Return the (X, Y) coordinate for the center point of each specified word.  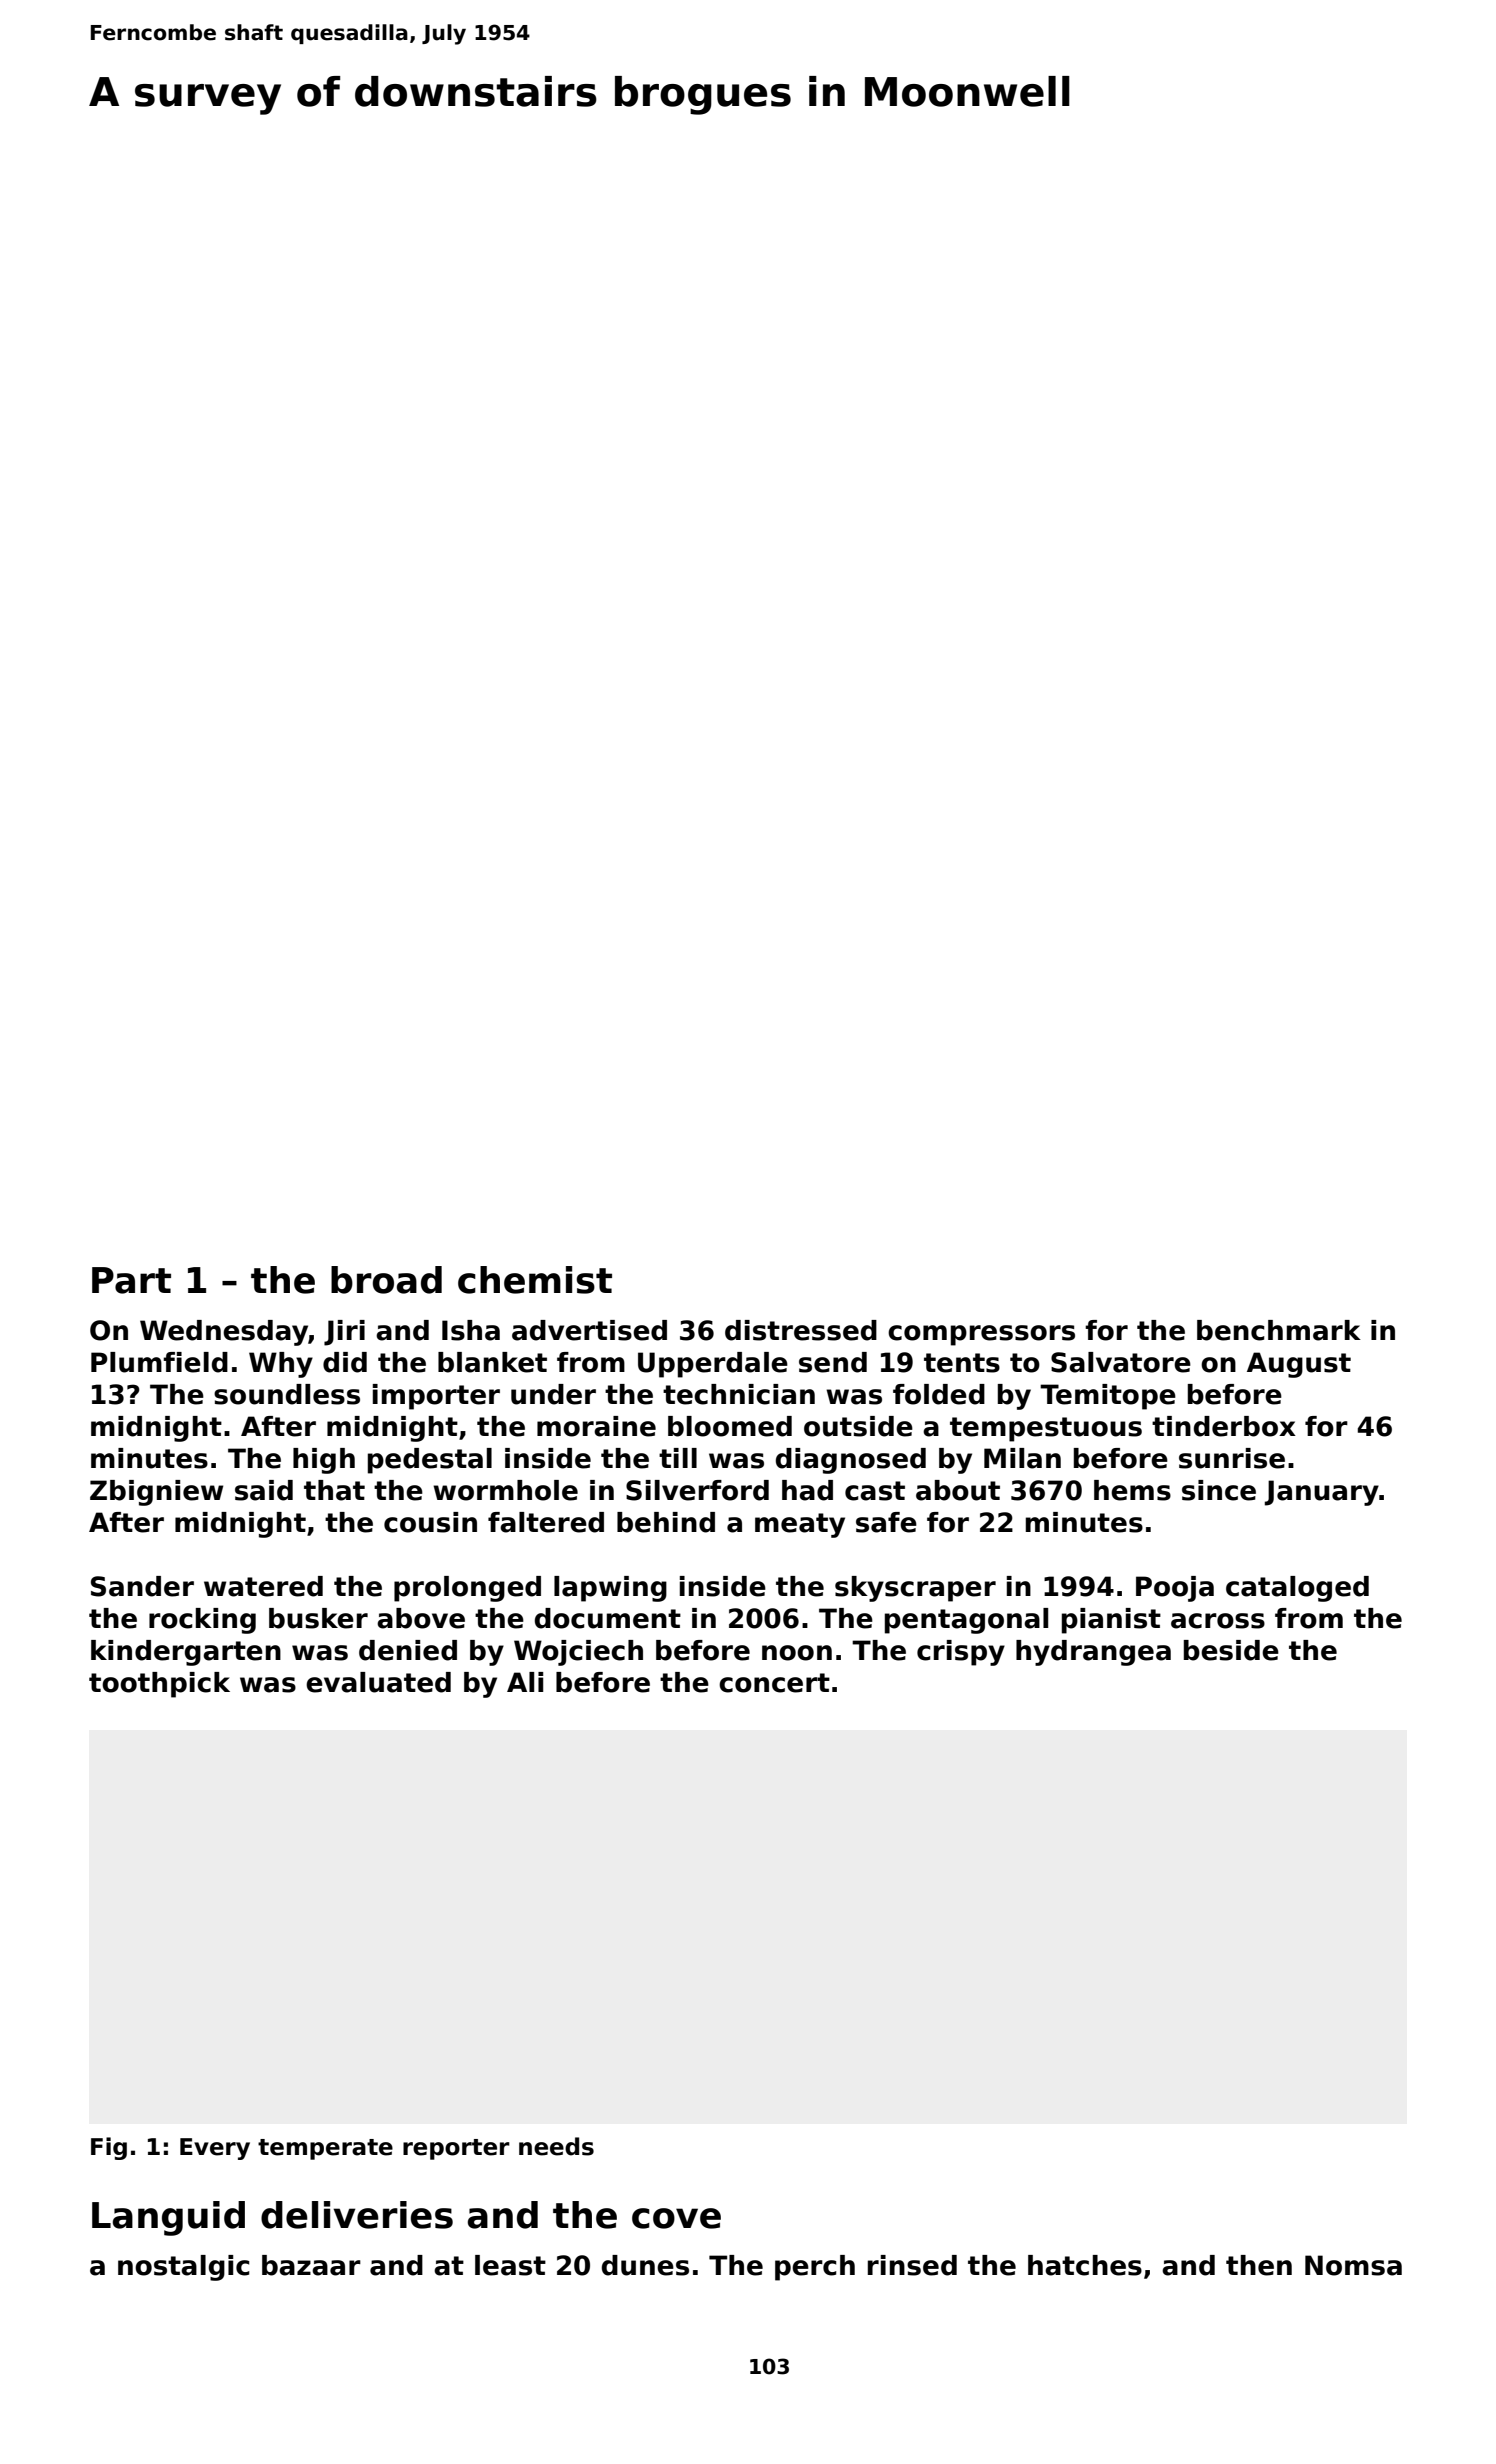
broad (386, 1280)
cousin (430, 1522)
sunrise (1232, 1458)
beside (1231, 1650)
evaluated (378, 1682)
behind (666, 1522)
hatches (1085, 2265)
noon (797, 1653)
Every (215, 2149)
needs (556, 2146)
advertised (589, 1330)
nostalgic (183, 2268)
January (1322, 1493)
